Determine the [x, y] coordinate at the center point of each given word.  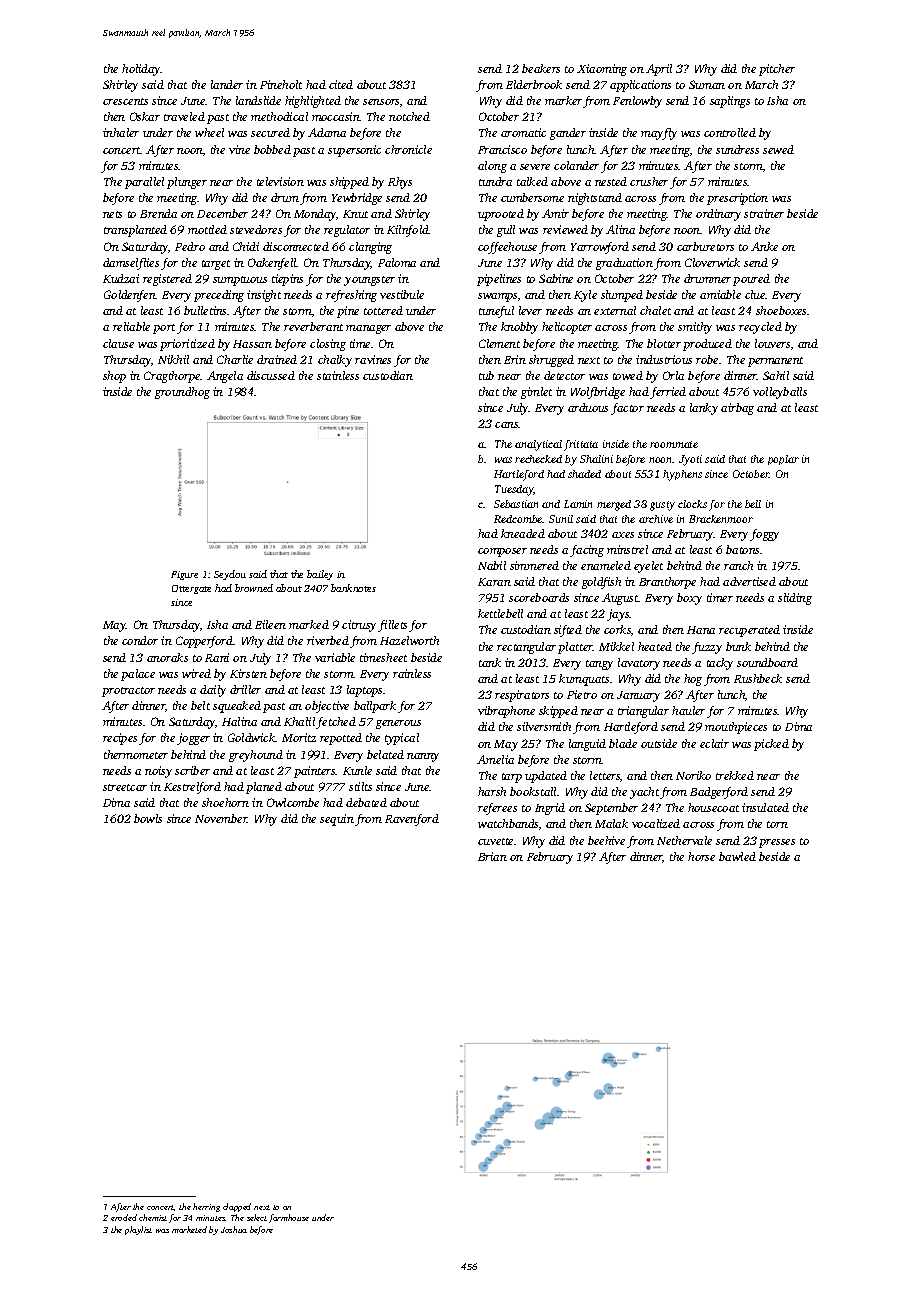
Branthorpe [667, 583]
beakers [541, 68]
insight [264, 296]
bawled [737, 856]
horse [701, 856]
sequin [337, 820]
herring [206, 1207]
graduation [624, 264]
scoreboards [539, 597]
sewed [778, 149]
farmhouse [289, 1218]
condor [140, 640]
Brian [492, 856]
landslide [258, 100]
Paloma [397, 262]
